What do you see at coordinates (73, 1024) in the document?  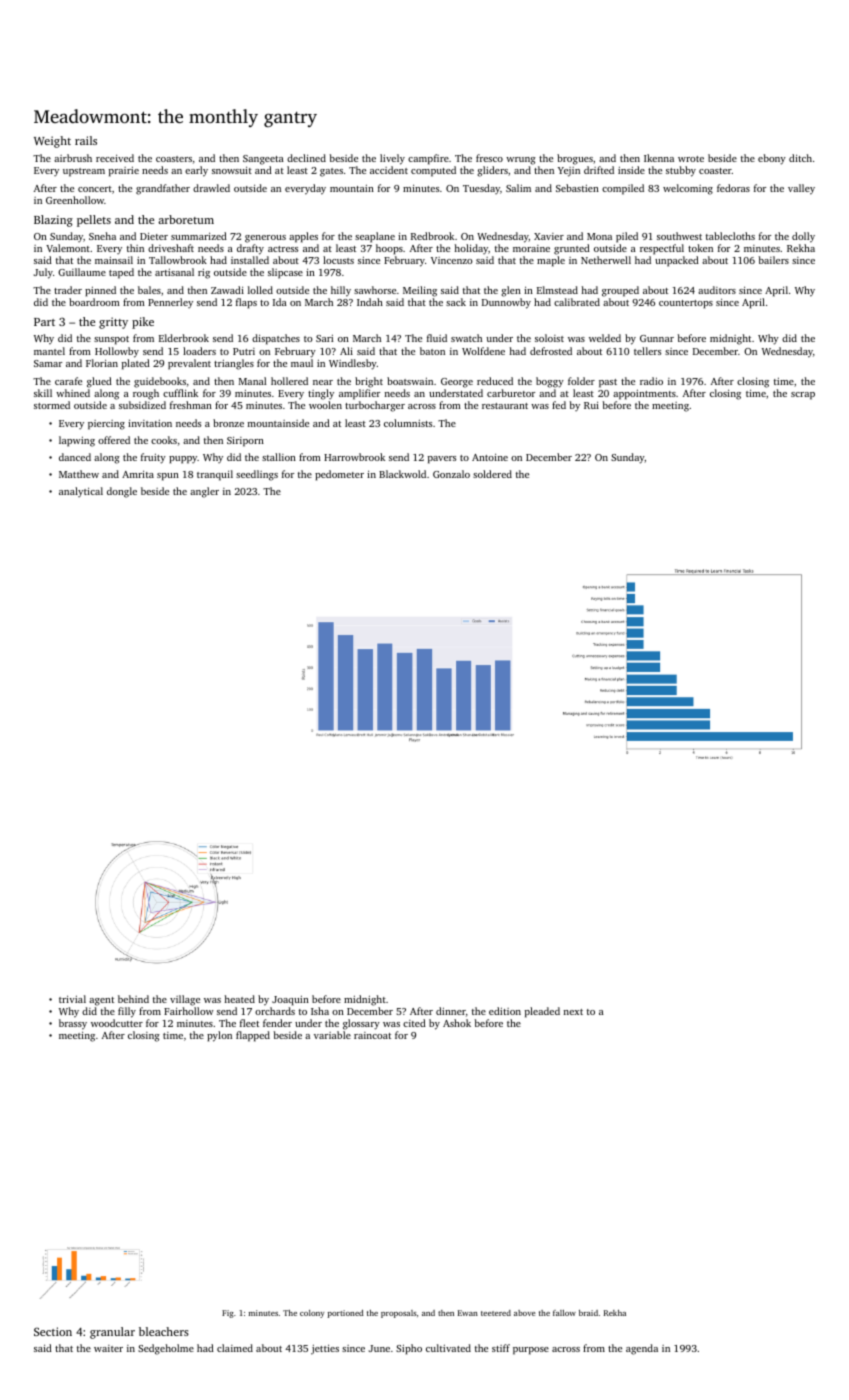 I see `brassy` at bounding box center [73, 1024].
